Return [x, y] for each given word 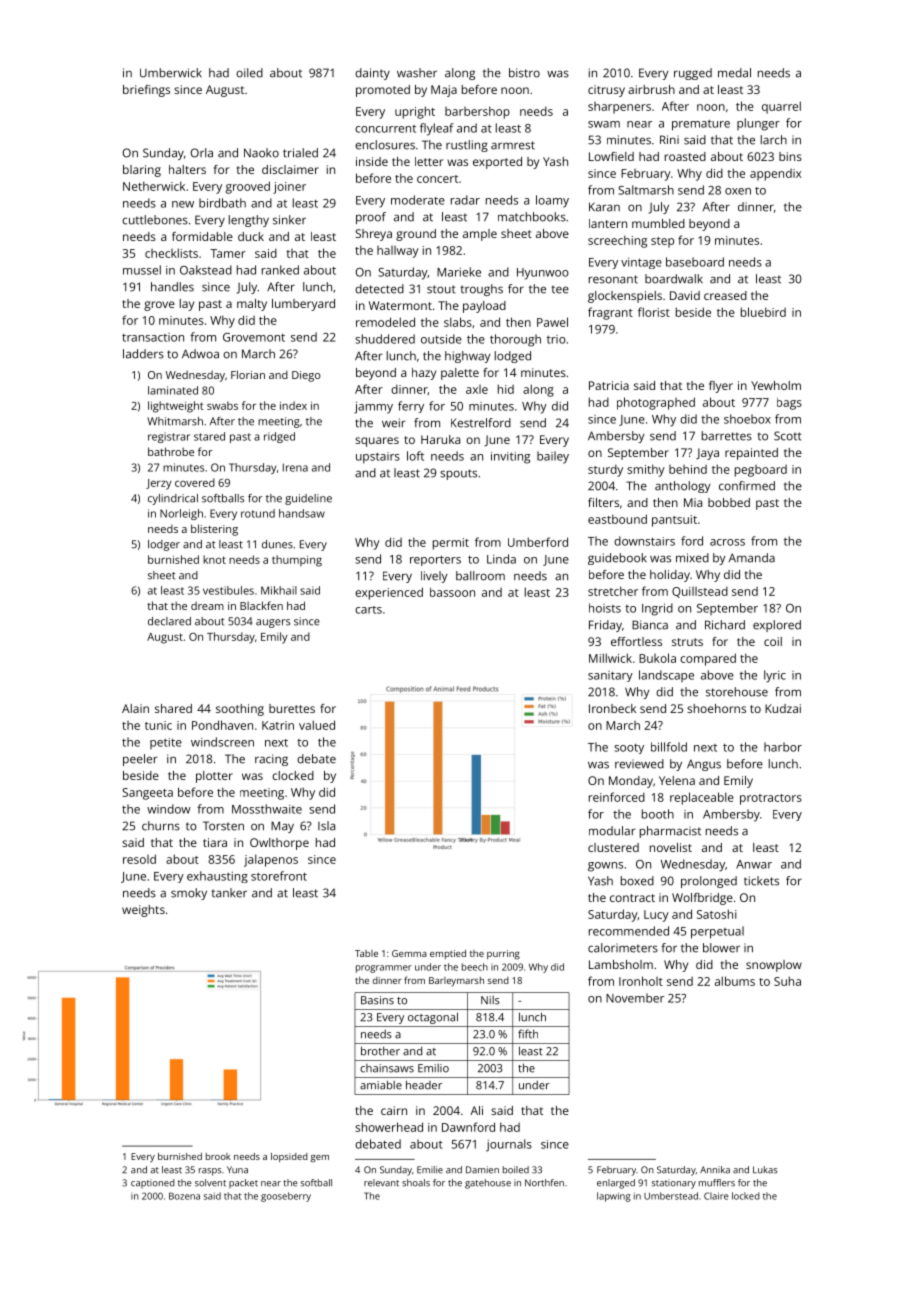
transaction [153, 337]
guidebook [617, 559]
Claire [716, 1196]
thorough [515, 340]
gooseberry [286, 1197]
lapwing [614, 1197]
